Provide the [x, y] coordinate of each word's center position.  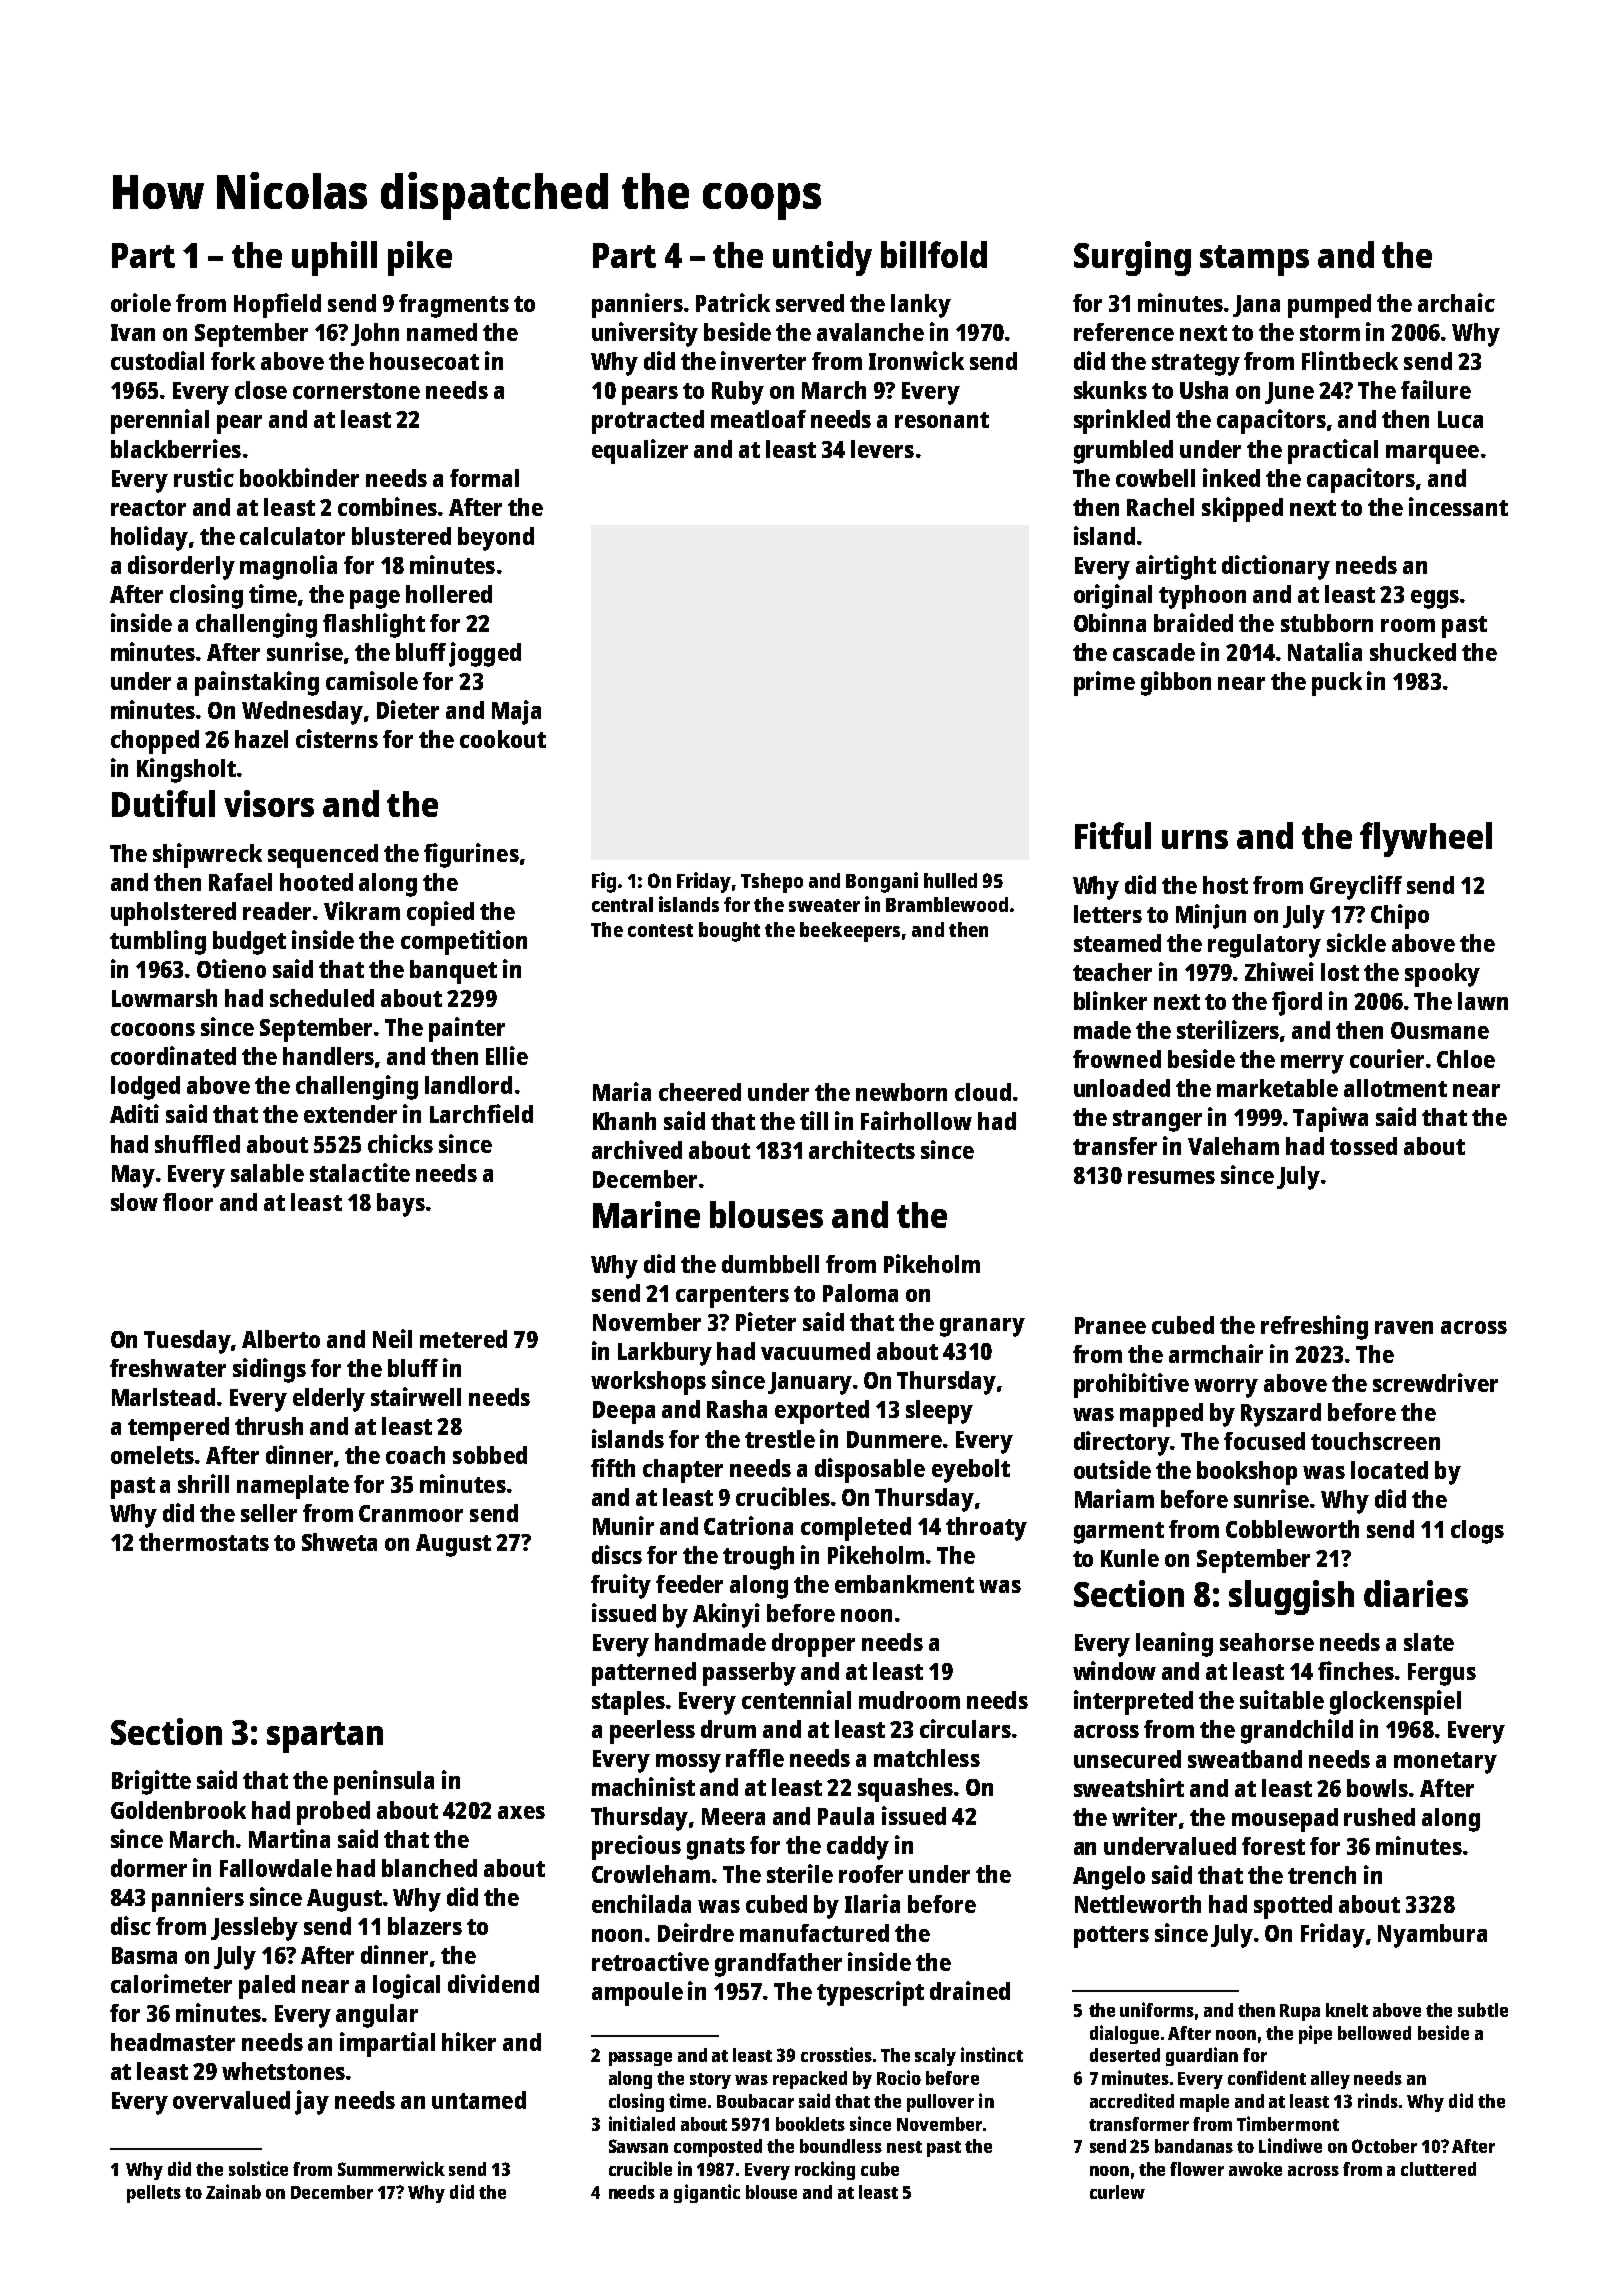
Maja [516, 712]
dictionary [1276, 567]
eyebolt [971, 1471]
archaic [1456, 302]
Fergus [1442, 1674]
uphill [334, 258]
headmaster [173, 2042]
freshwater [168, 1368]
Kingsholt [186, 770]
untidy [822, 258]
